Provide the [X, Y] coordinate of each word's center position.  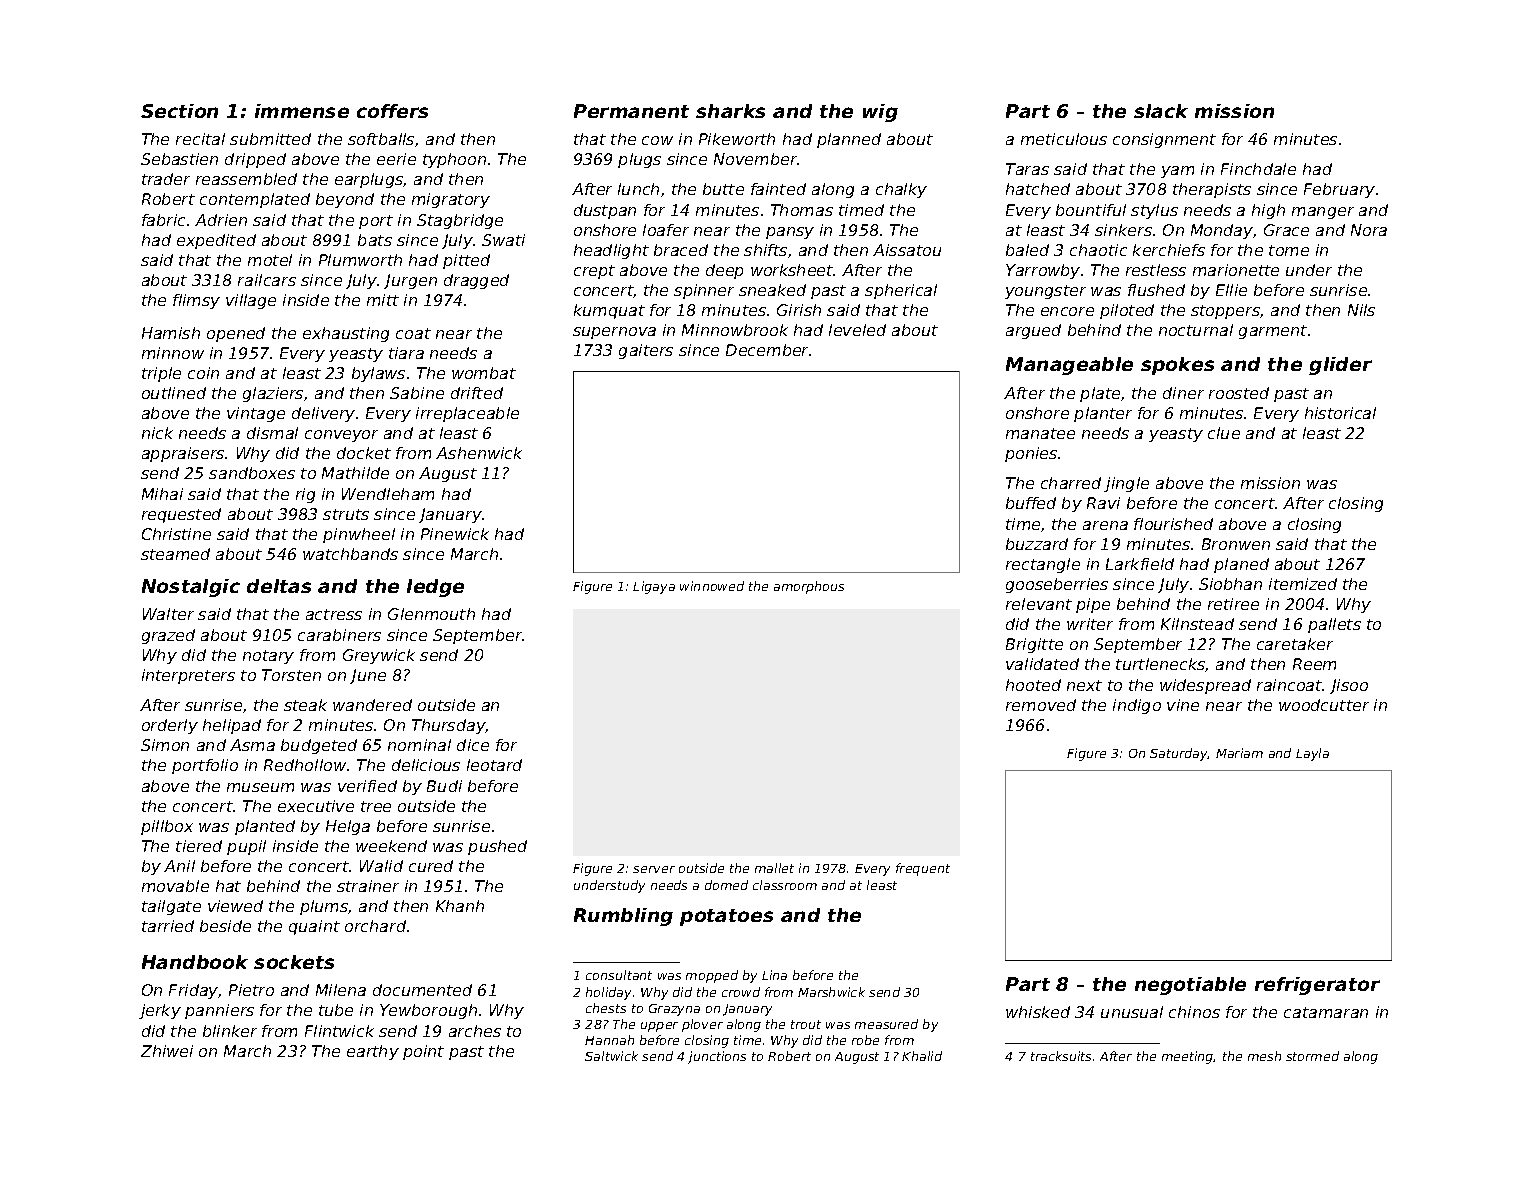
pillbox [167, 827]
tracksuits [1061, 1056]
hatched [1038, 189]
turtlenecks [1160, 664]
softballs [381, 139]
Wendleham [388, 494]
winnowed [712, 586]
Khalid [922, 1056]
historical [1340, 413]
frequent [923, 869]
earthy [373, 1052]
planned [849, 140]
